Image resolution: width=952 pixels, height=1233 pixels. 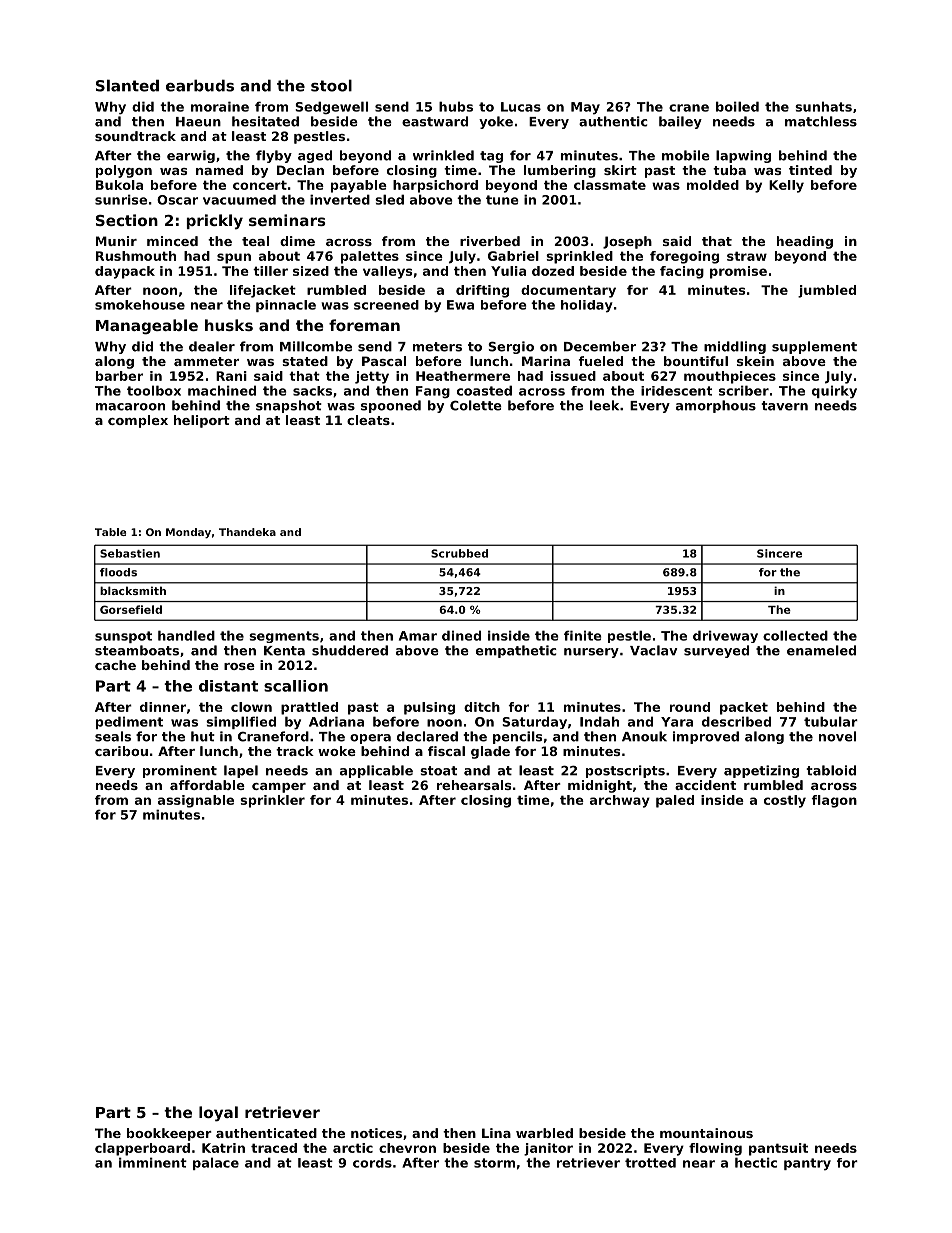 I want to click on cords, so click(x=372, y=1163).
